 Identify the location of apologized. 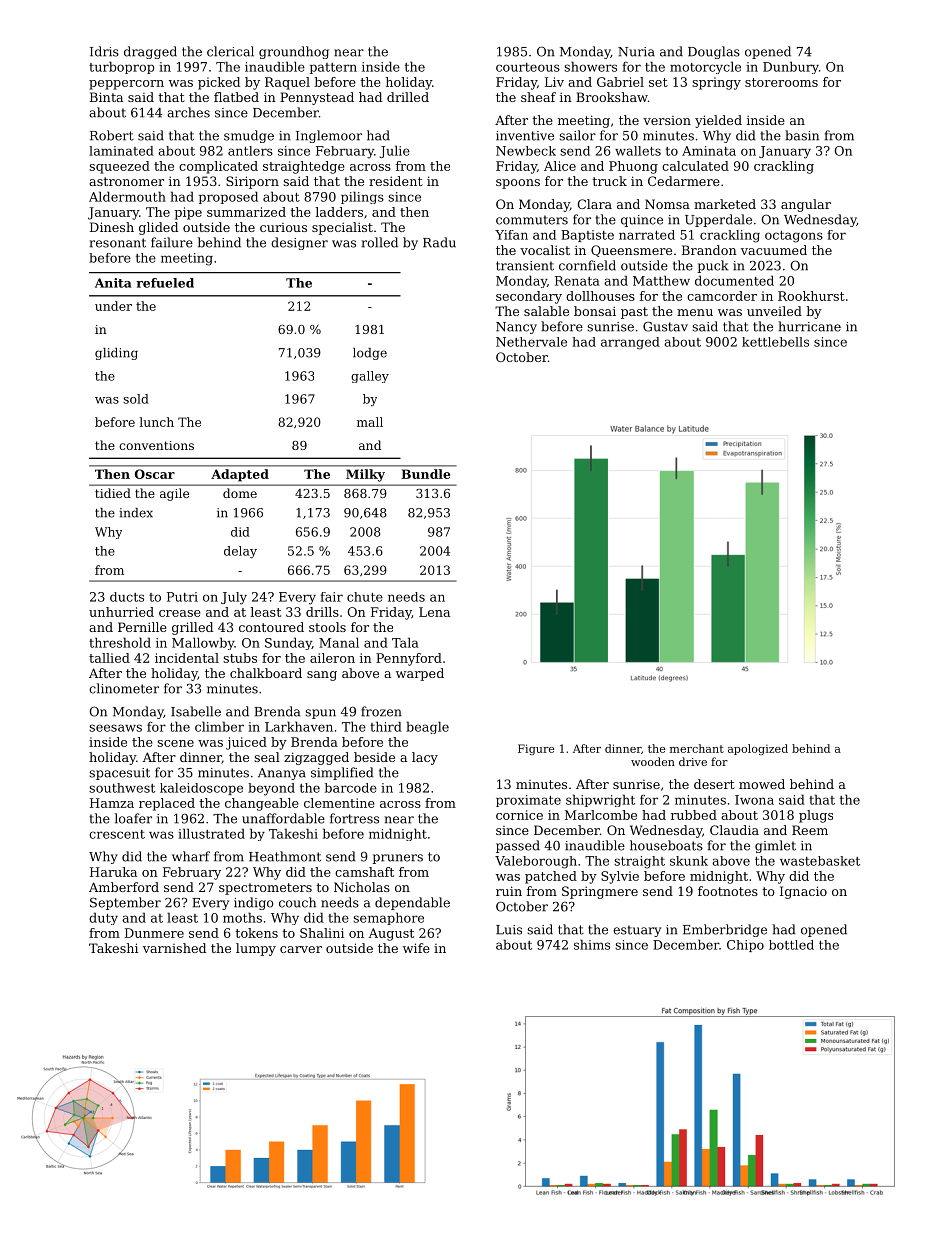
(758, 749).
